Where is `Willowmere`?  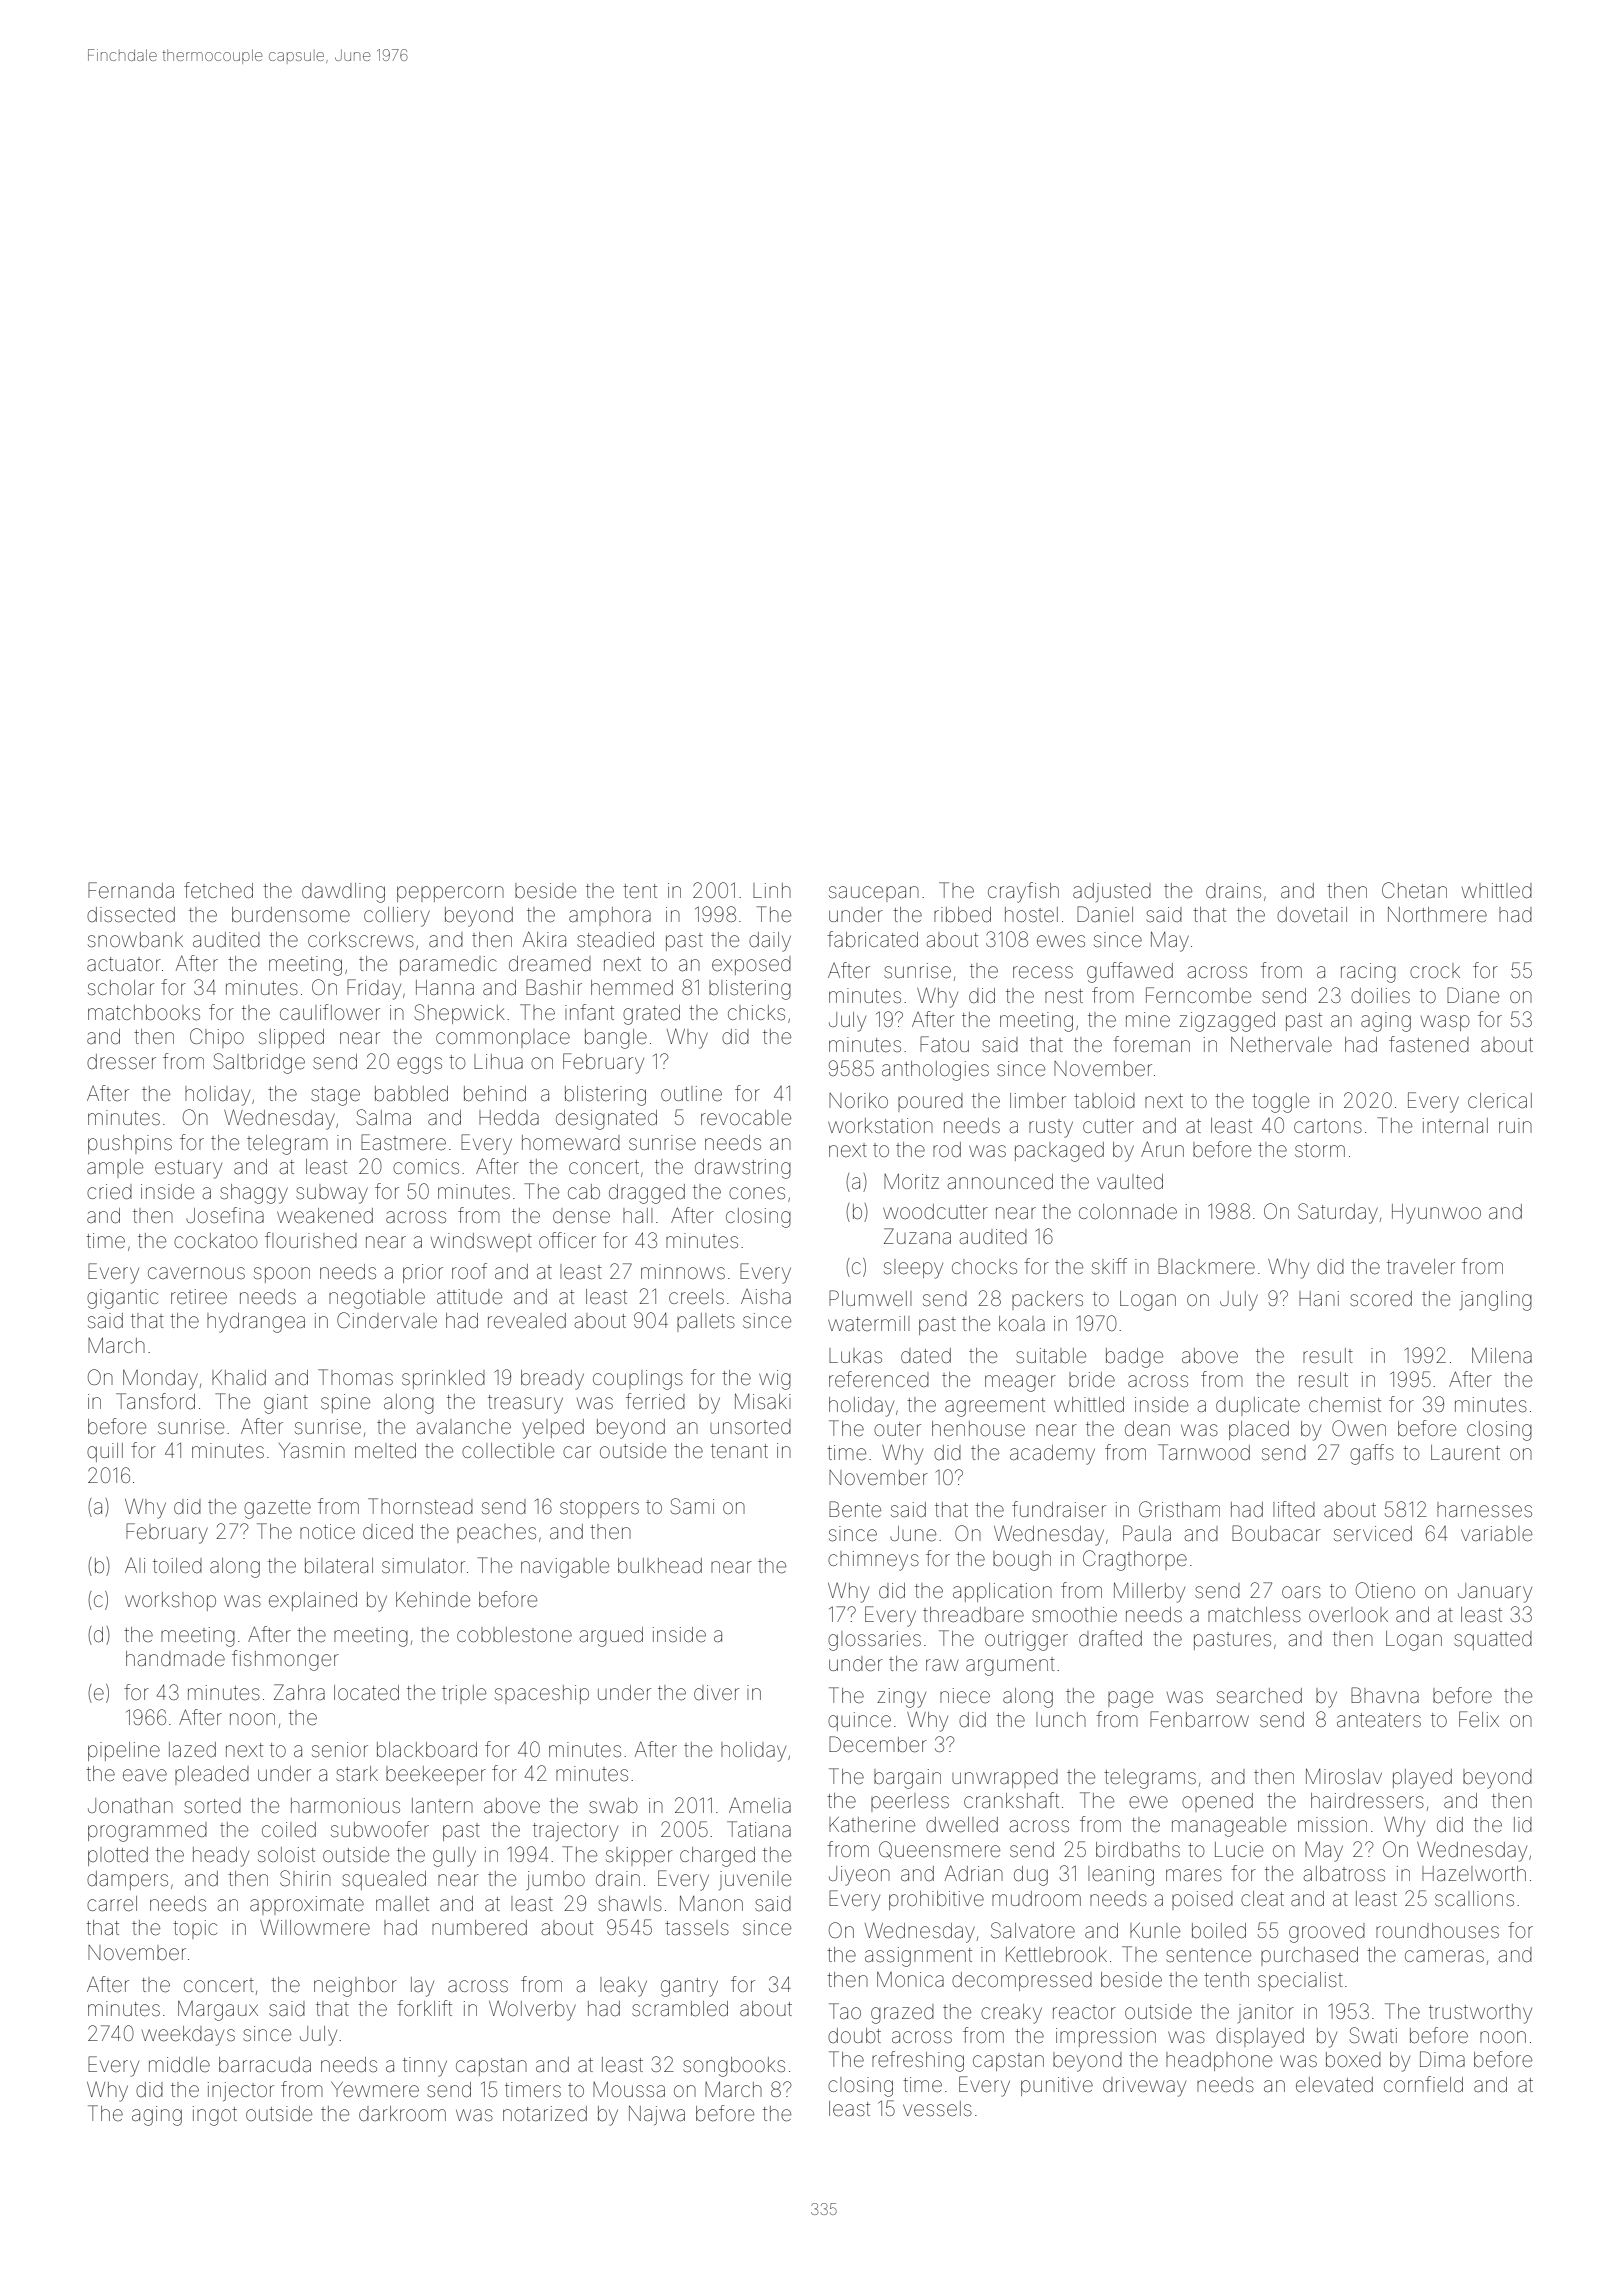
Willowmere is located at coordinates (315, 1927).
